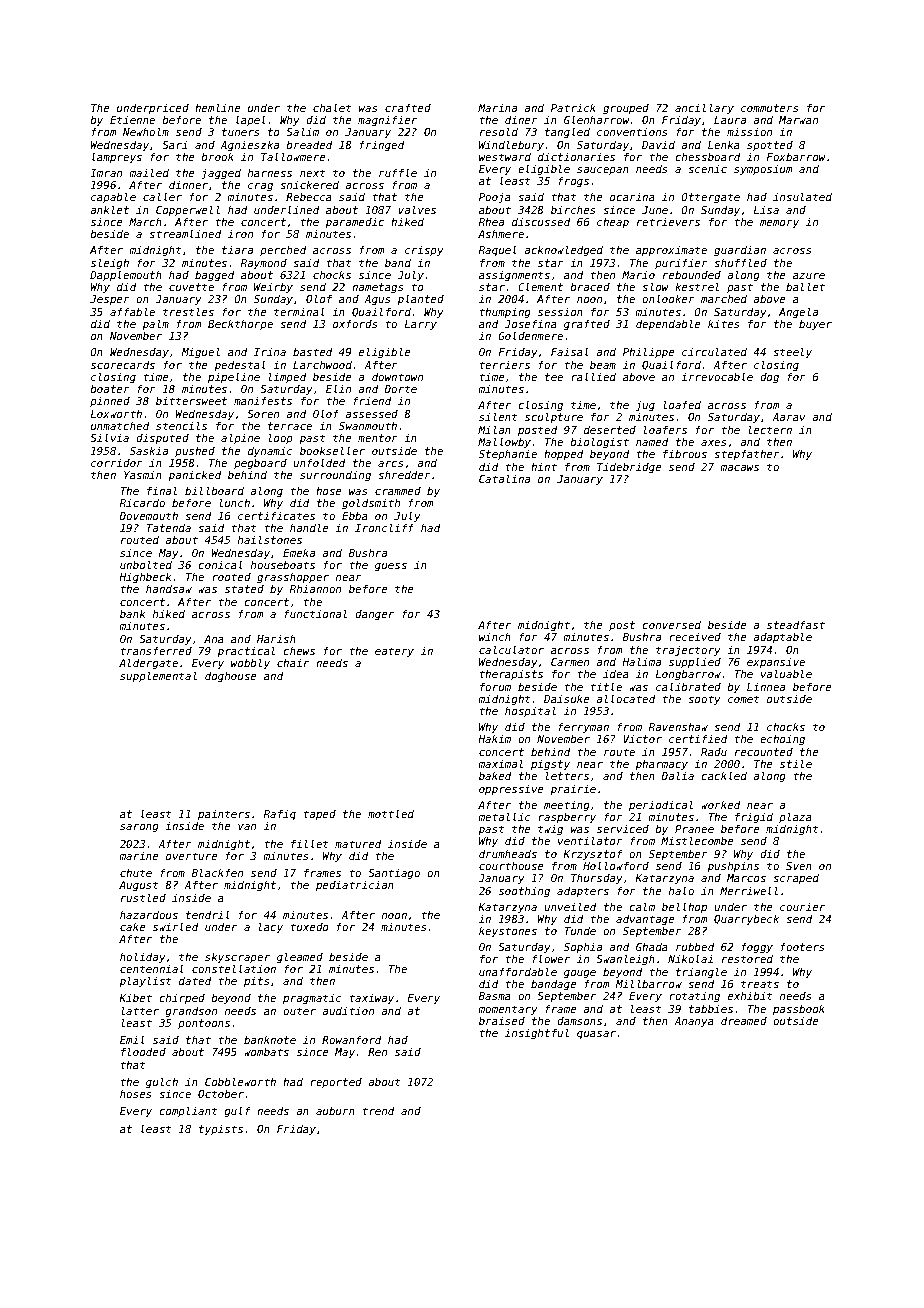 The image size is (924, 1308). Describe the element at coordinates (544, 466) in the page. I see `hint` at that location.
